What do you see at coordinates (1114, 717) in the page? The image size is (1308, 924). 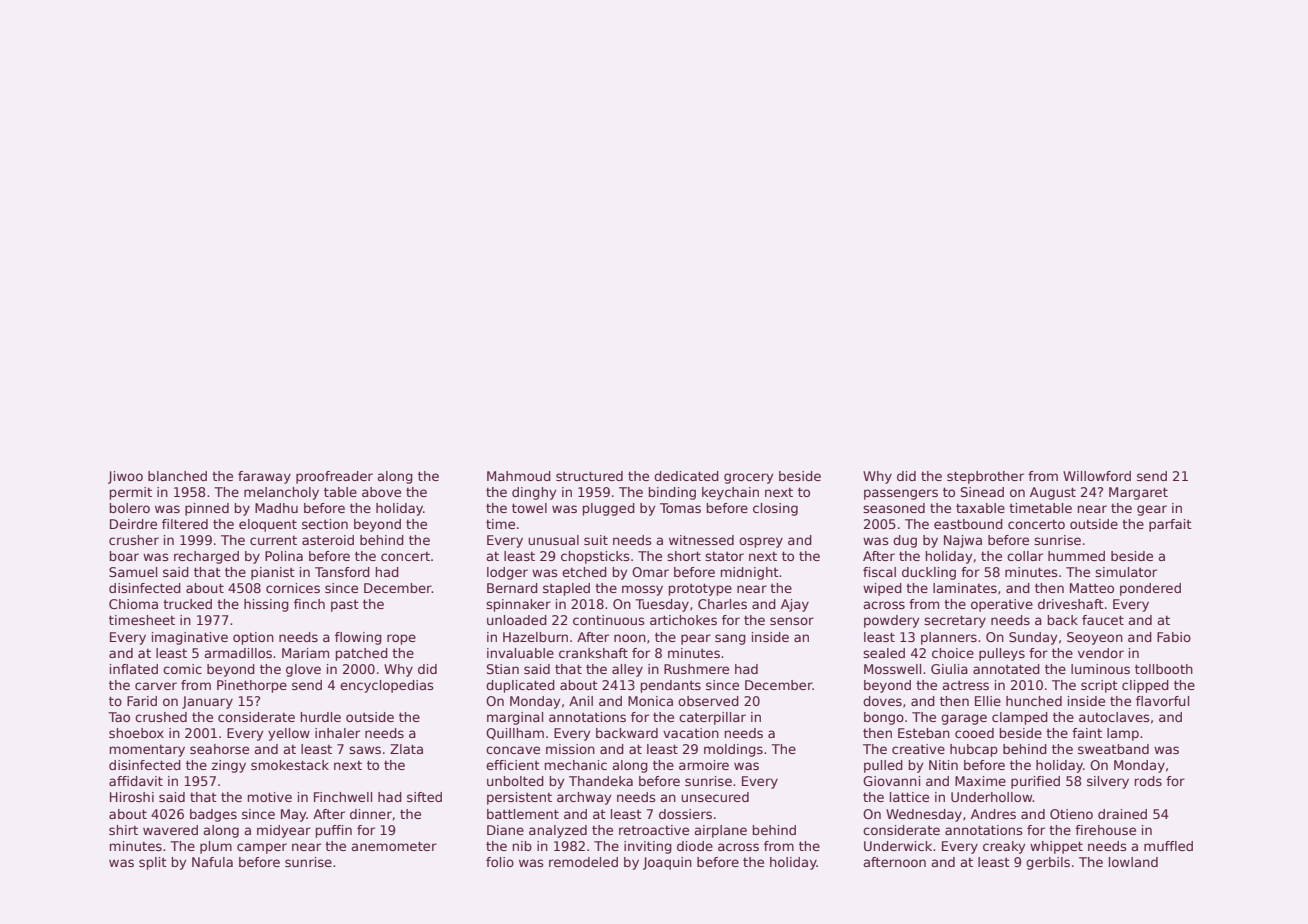 I see `autoclaves` at bounding box center [1114, 717].
